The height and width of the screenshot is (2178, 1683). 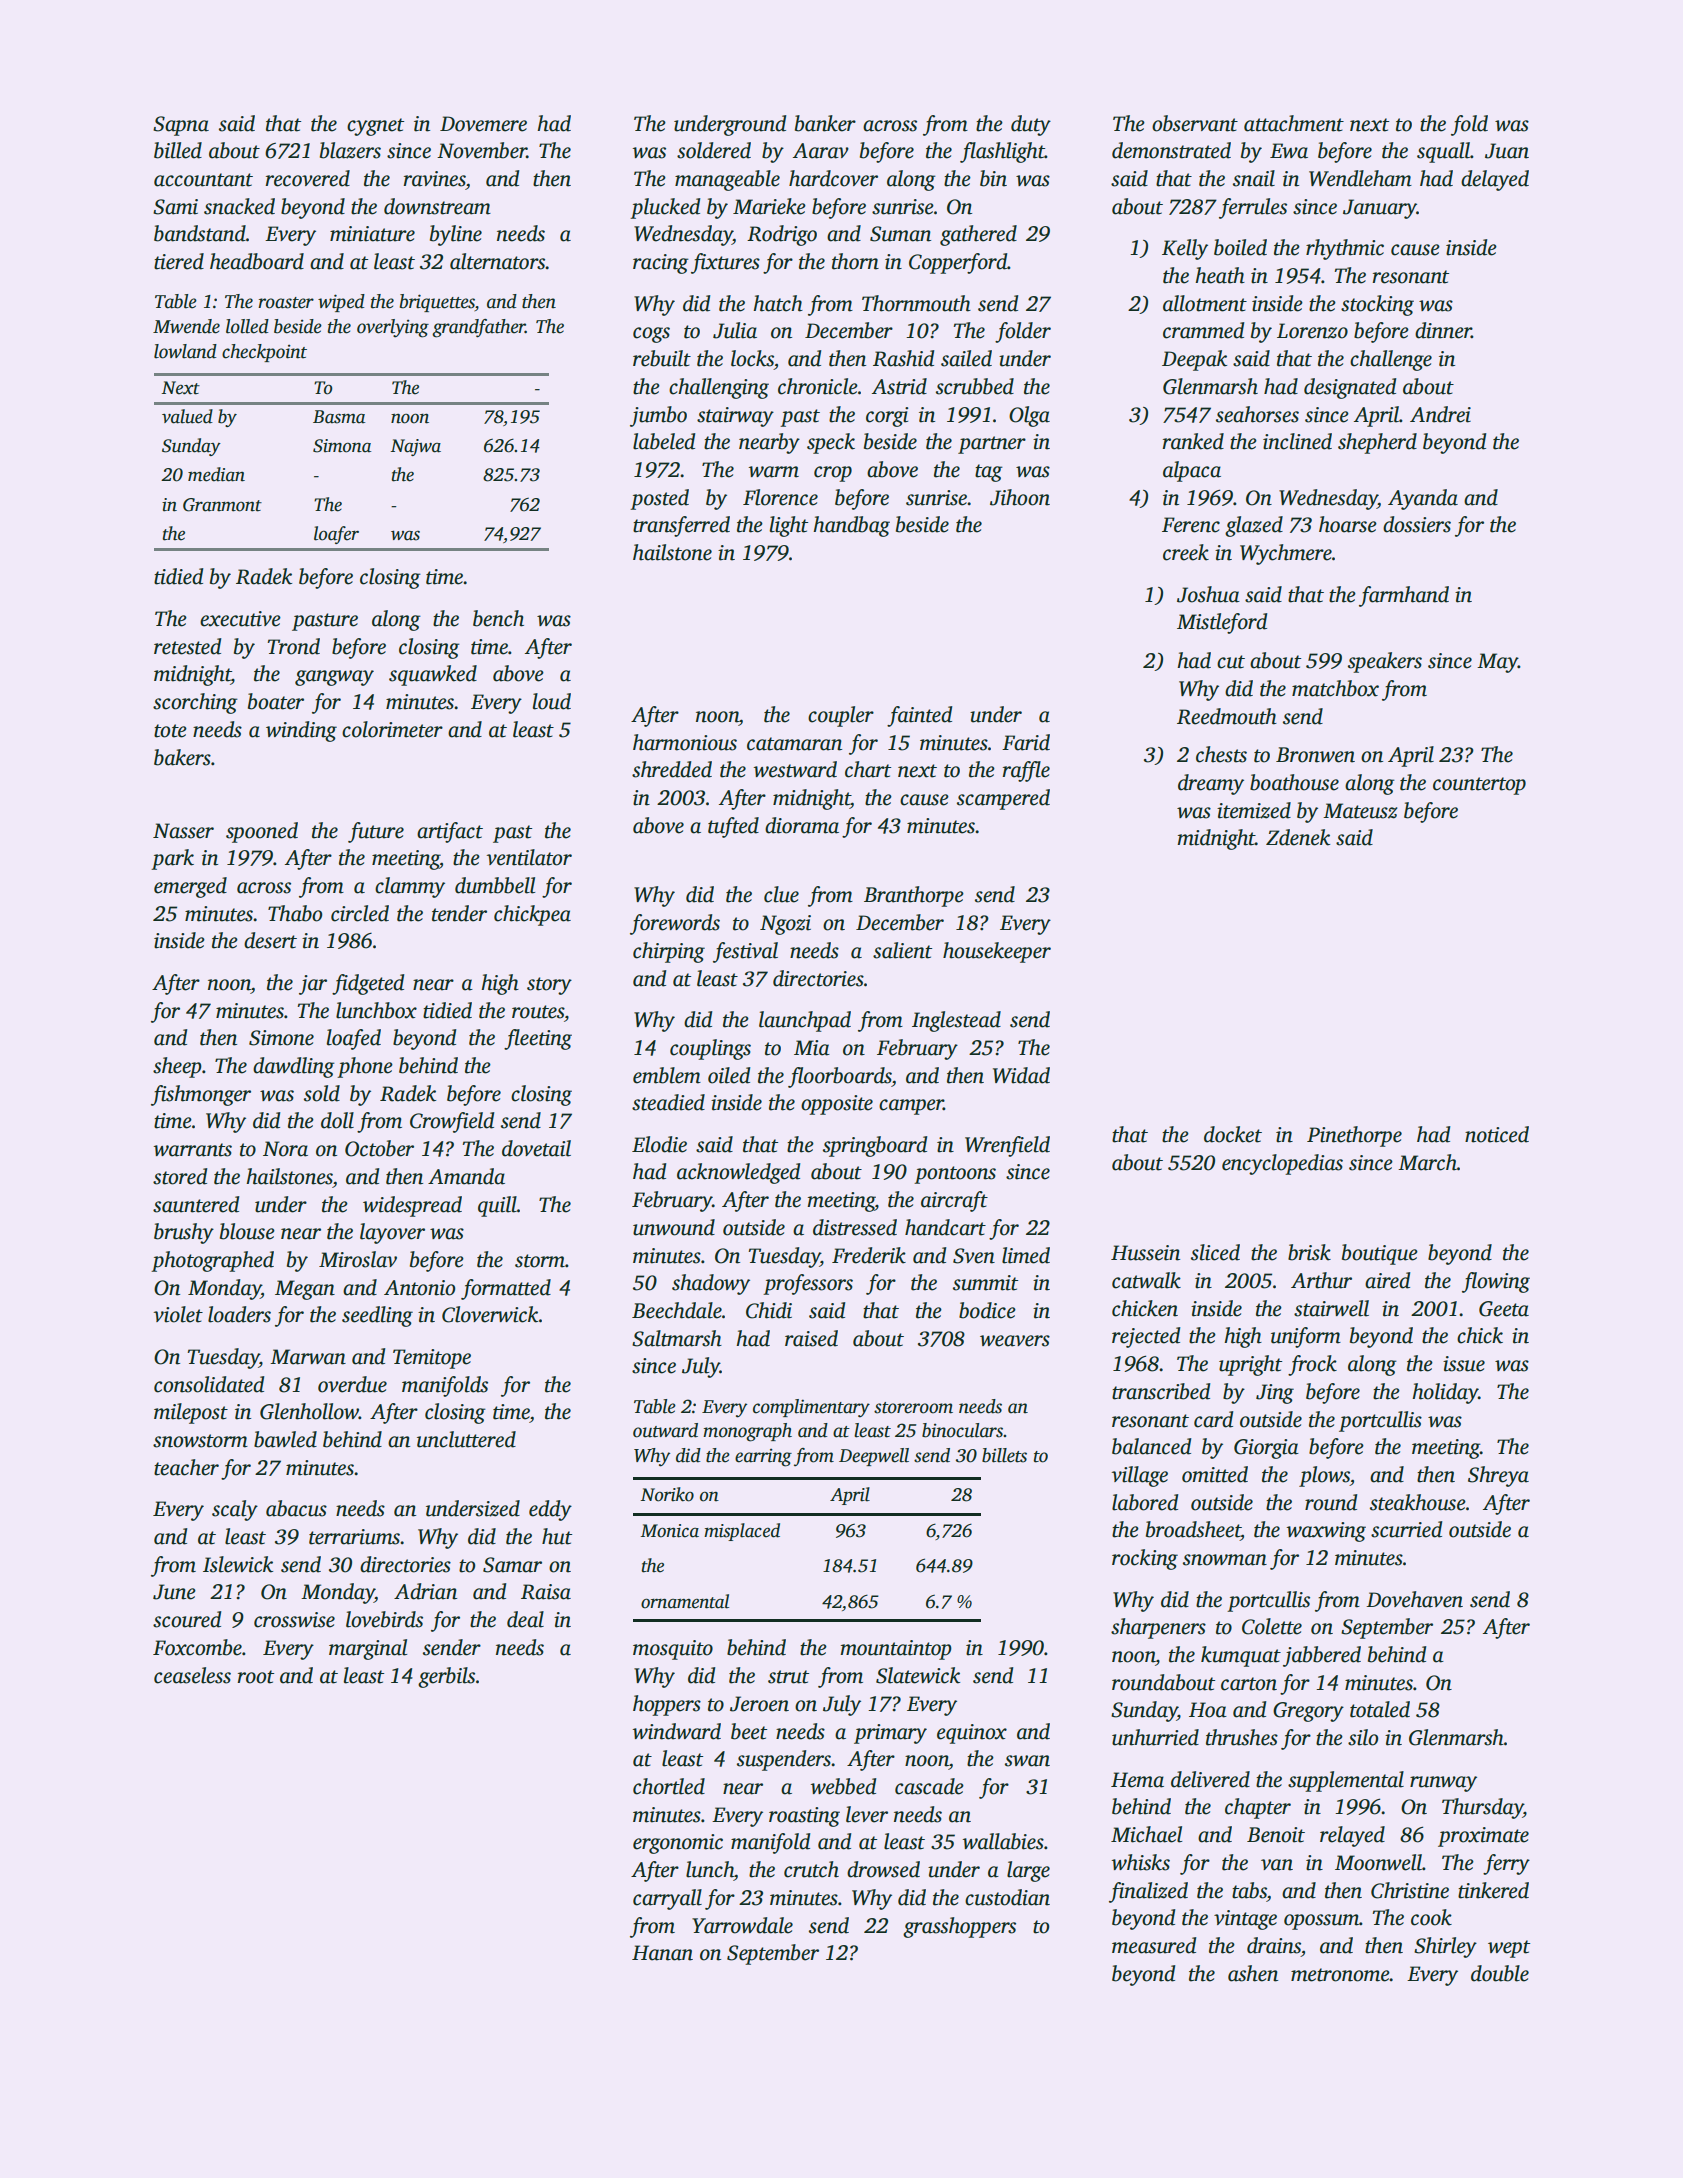 What do you see at coordinates (498, 618) in the screenshot?
I see `bench` at bounding box center [498, 618].
